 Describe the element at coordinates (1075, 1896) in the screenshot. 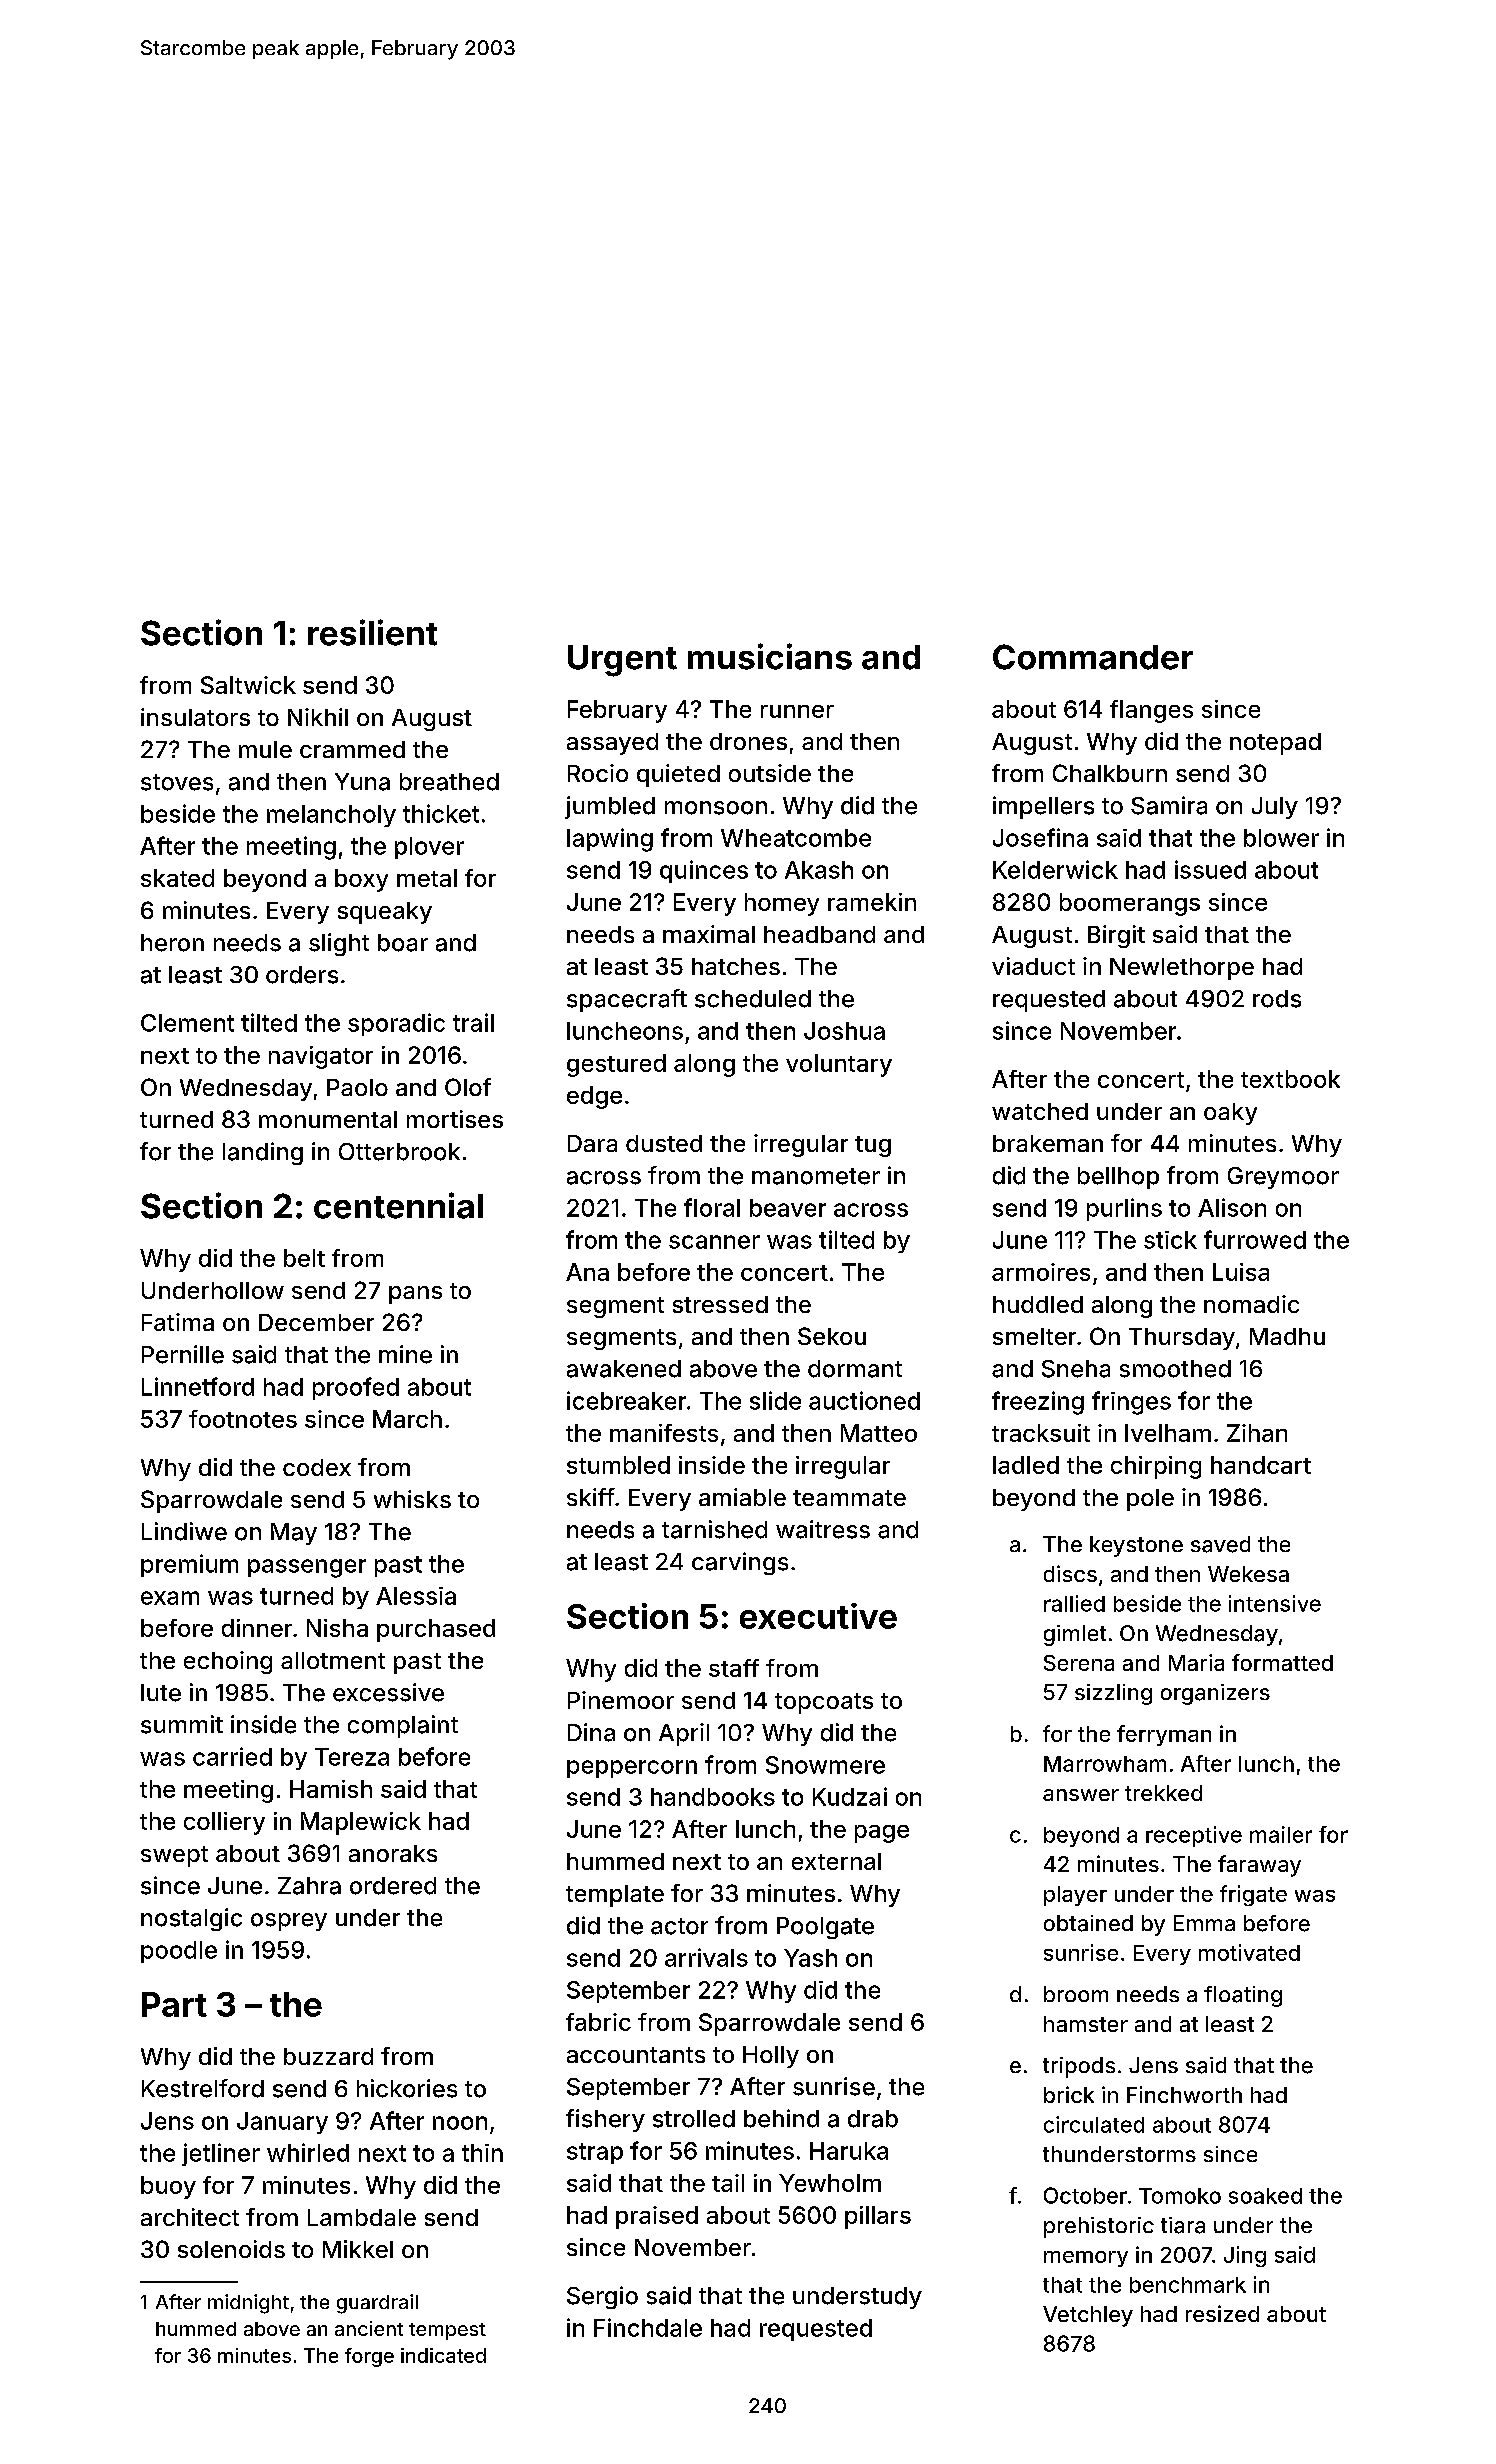

I see `player` at that location.
